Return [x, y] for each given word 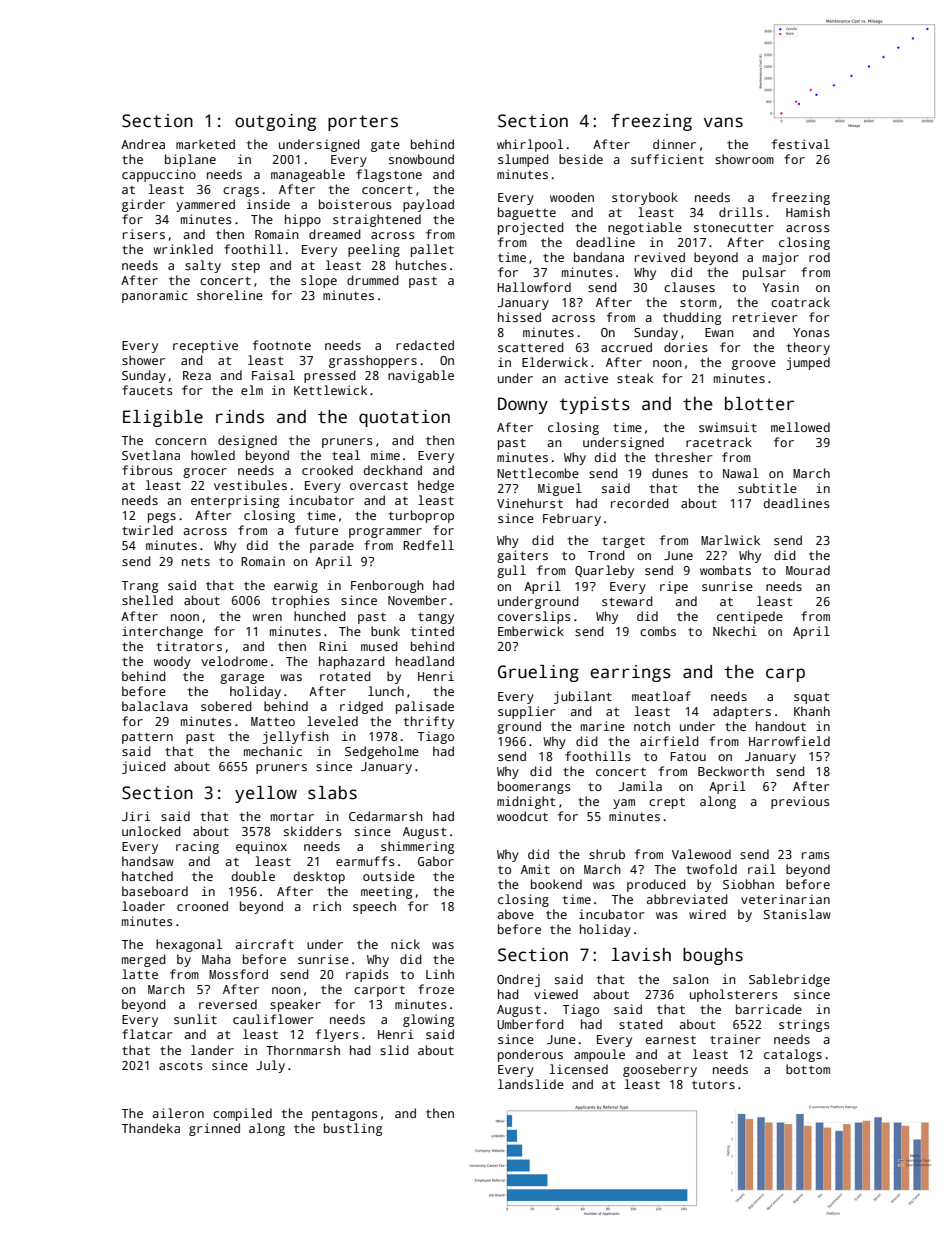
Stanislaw [797, 914]
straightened [377, 220]
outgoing [275, 122]
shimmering [417, 847]
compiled [242, 1114]
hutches [421, 265]
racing [197, 847]
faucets [147, 390]
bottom [808, 1069]
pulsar [764, 273]
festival [801, 144]
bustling [353, 1129]
